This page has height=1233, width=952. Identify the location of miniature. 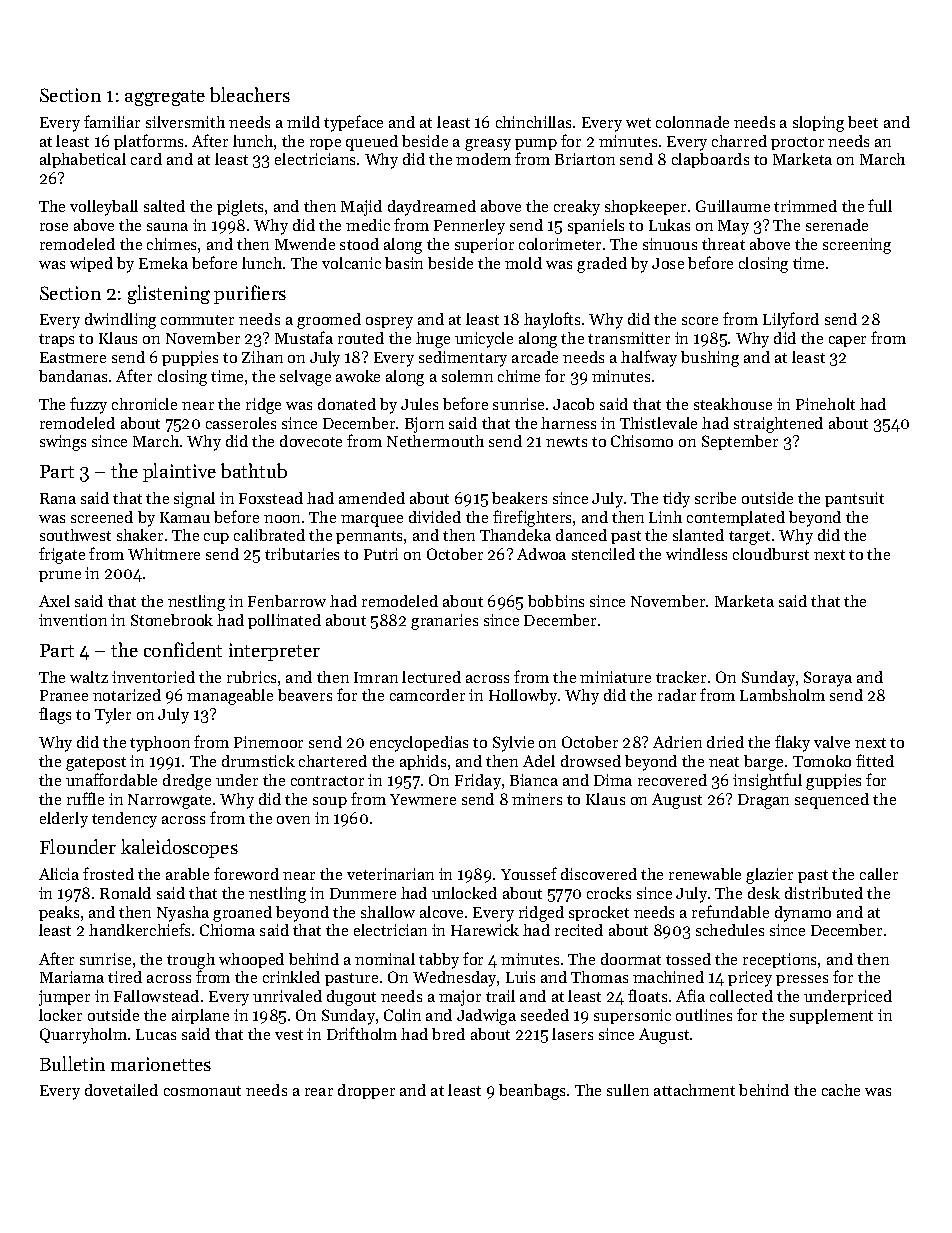
(615, 677).
